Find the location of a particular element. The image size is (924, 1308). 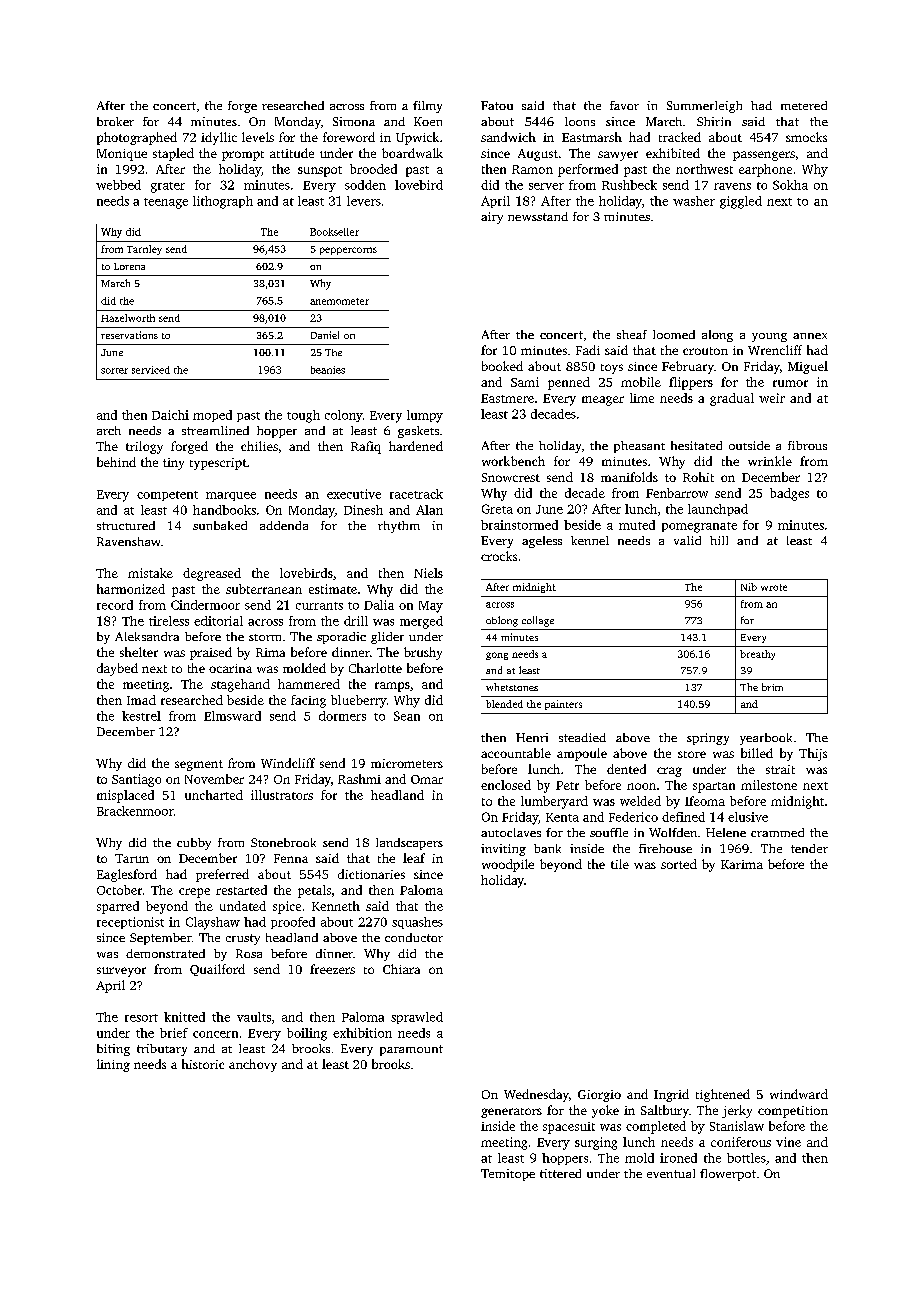

lining is located at coordinates (113, 1065).
